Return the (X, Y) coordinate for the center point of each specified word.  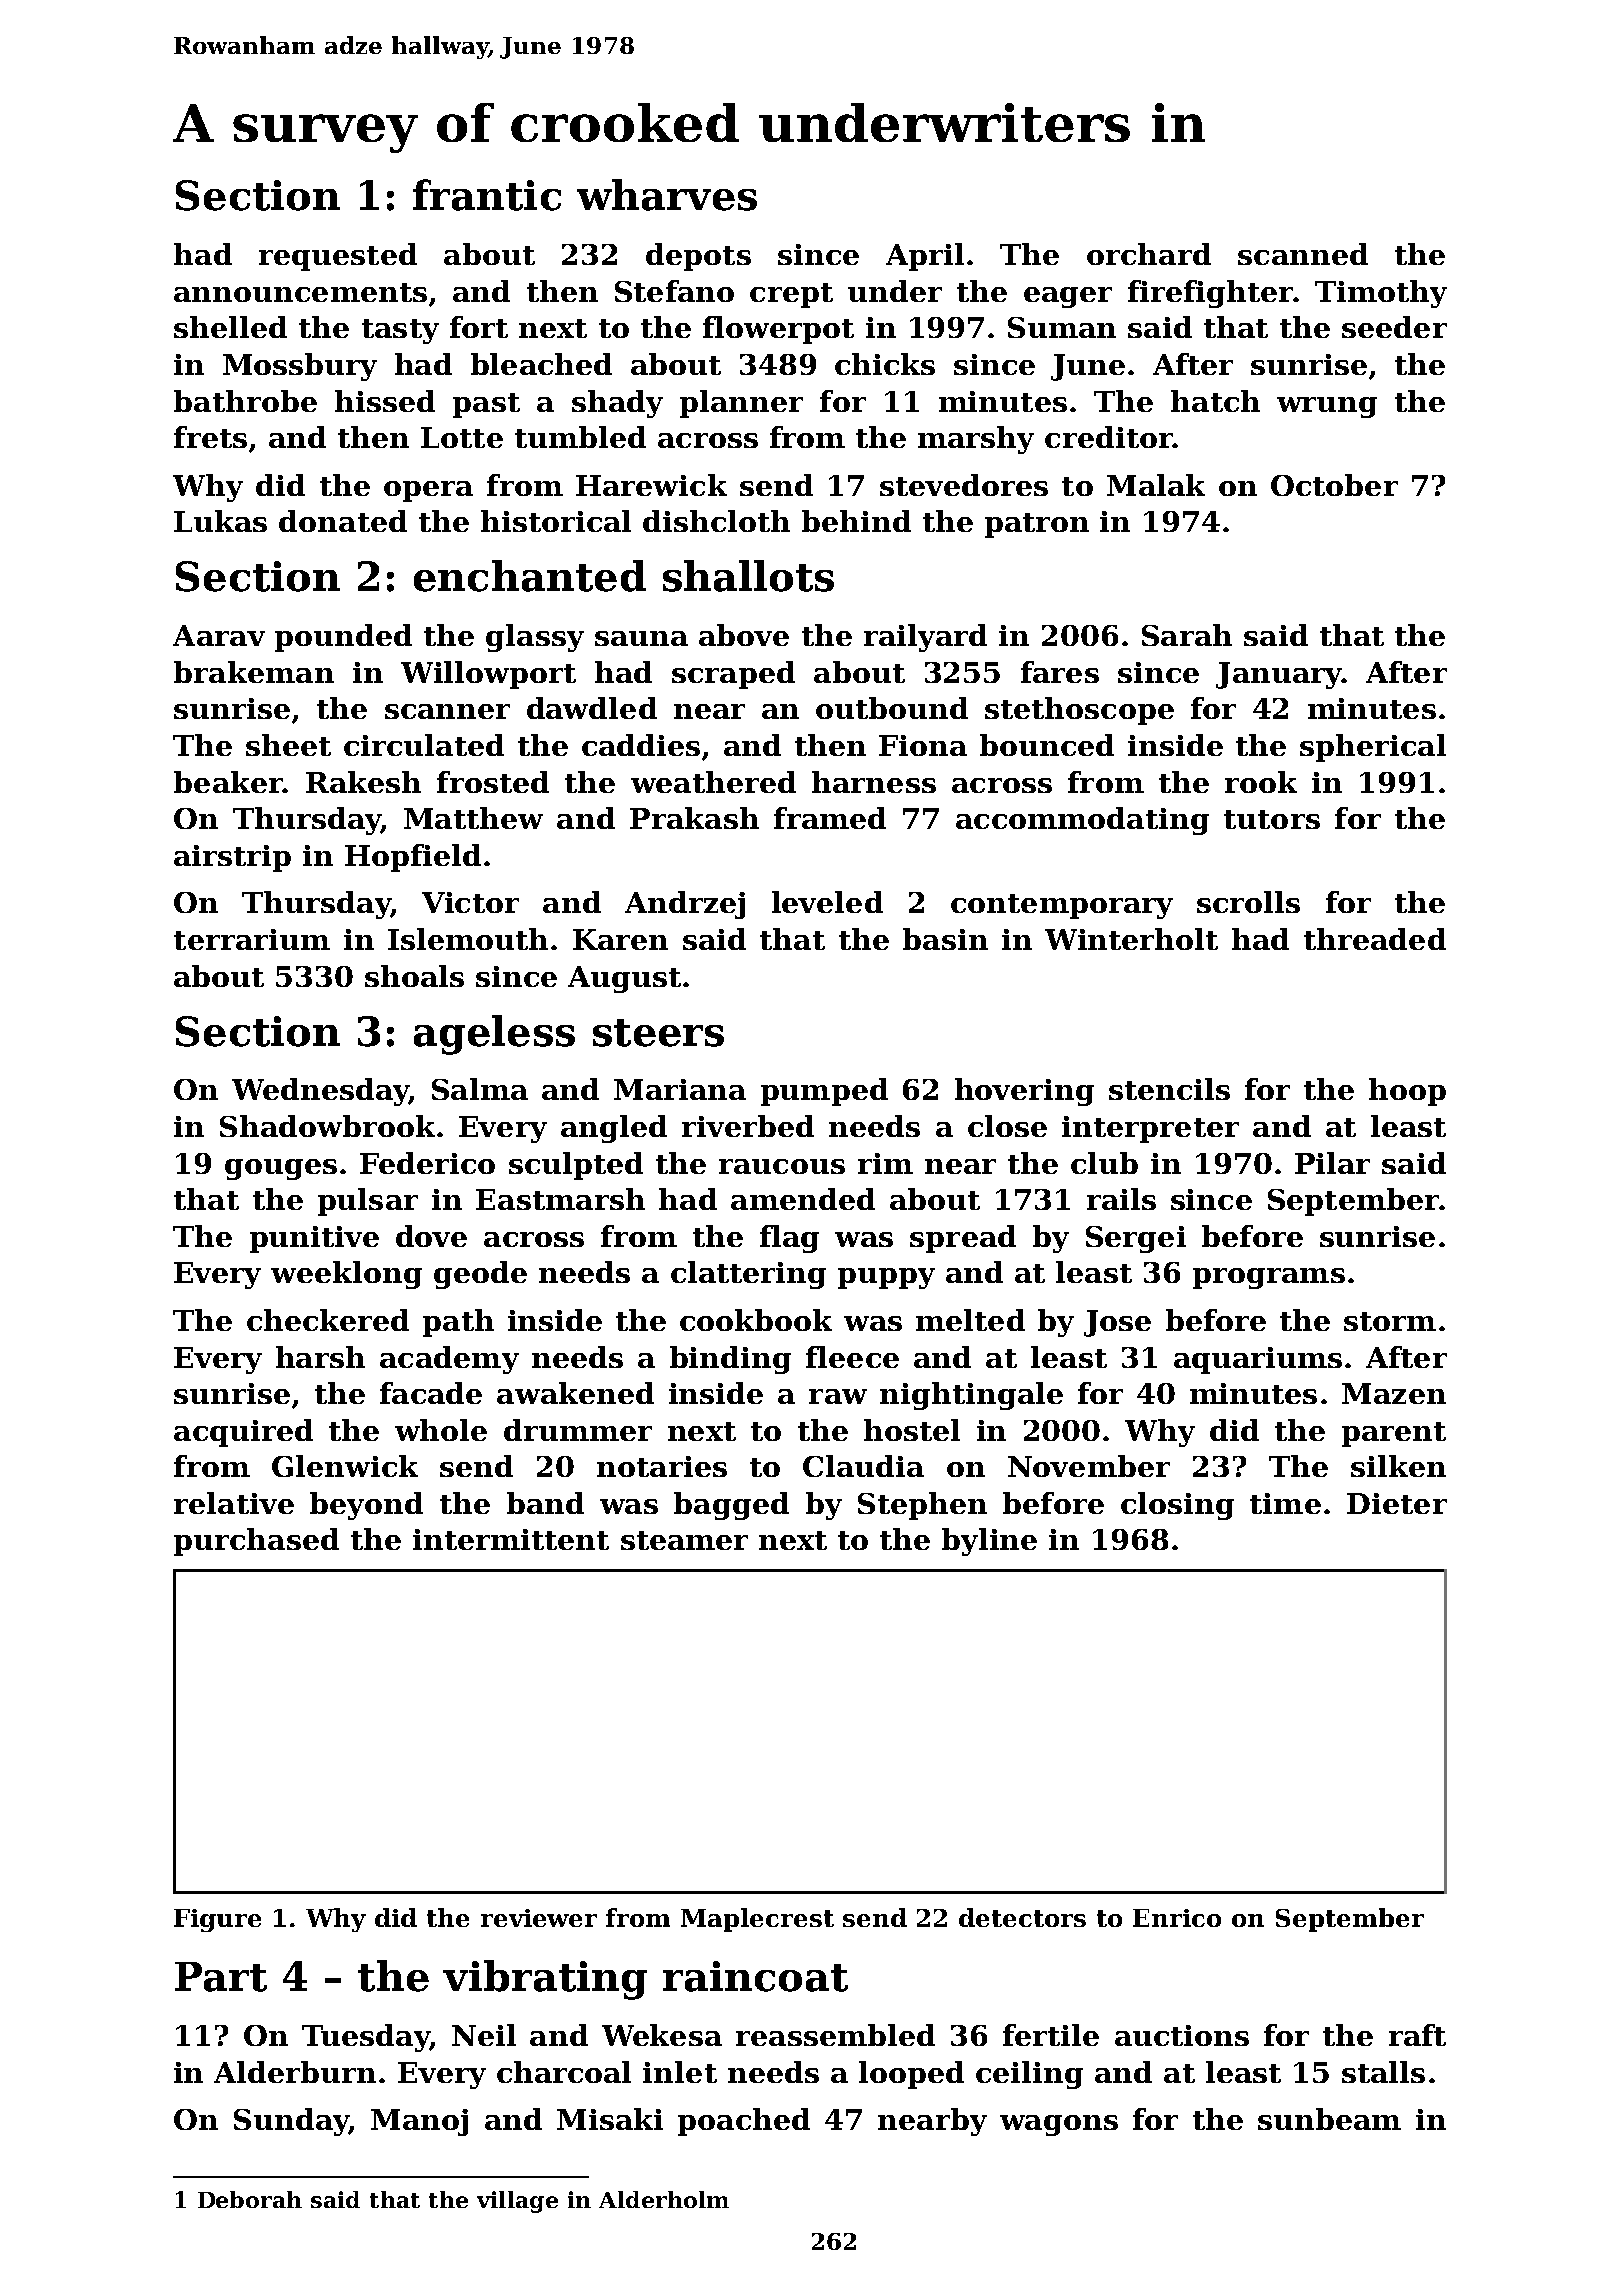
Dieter (1397, 1503)
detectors (1022, 1917)
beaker (228, 782)
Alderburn (295, 2072)
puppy (886, 1278)
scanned (1303, 254)
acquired (243, 1433)
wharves (667, 195)
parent (1394, 1434)
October (1334, 485)
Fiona (923, 745)
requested (338, 257)
